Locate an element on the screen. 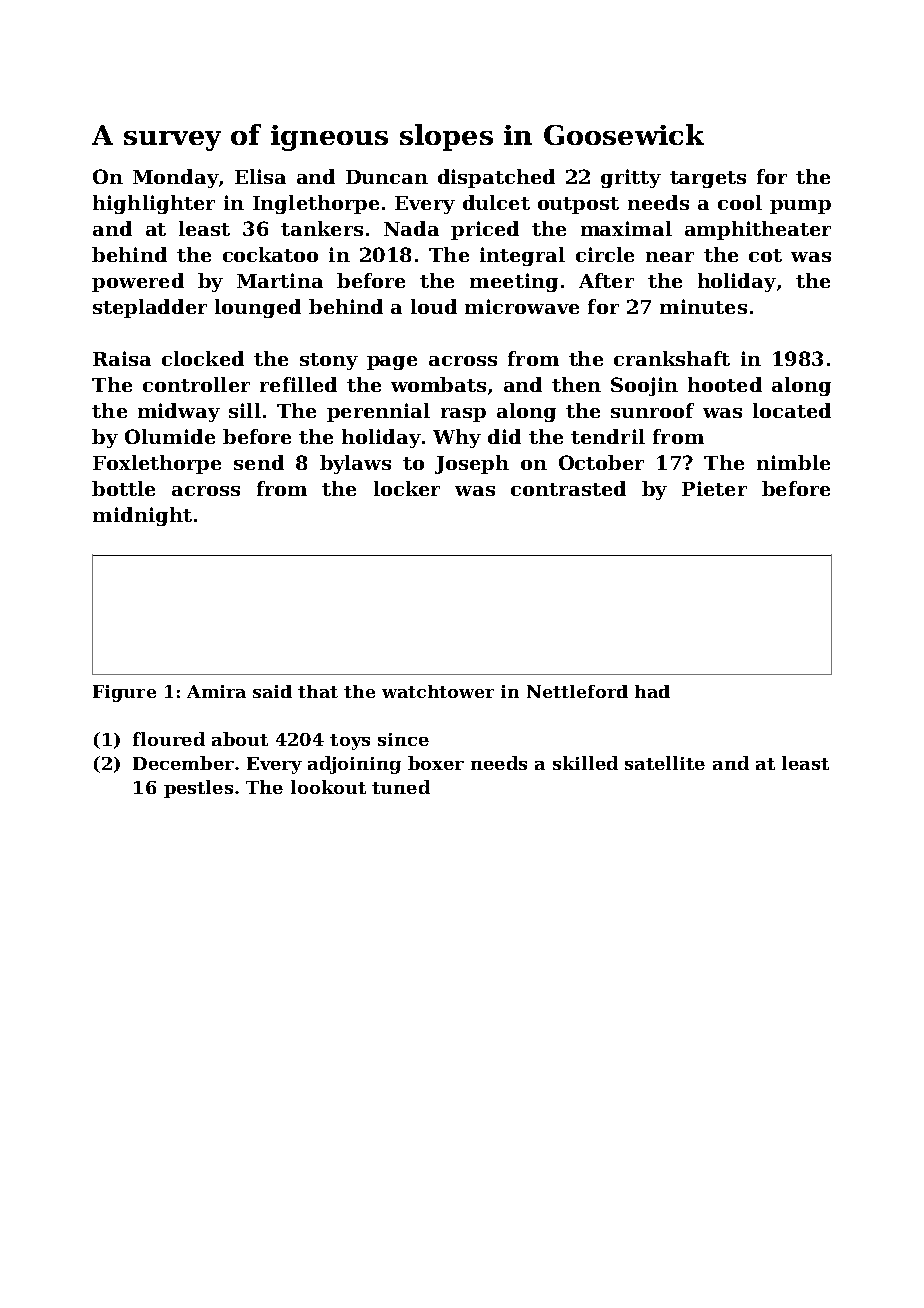  microwave is located at coordinates (522, 306).
